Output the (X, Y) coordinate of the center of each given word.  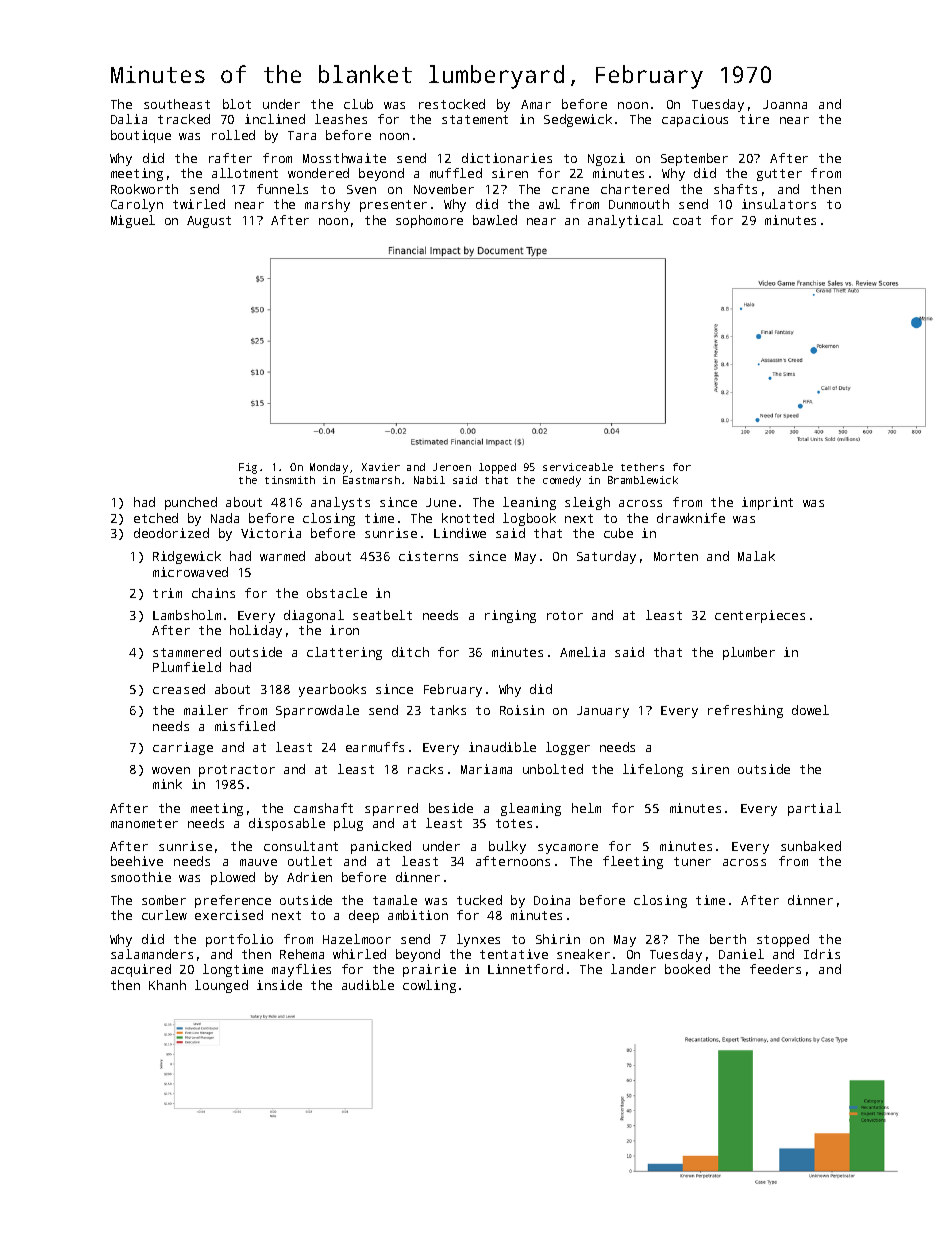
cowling (429, 986)
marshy (327, 205)
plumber (749, 653)
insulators (779, 204)
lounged (221, 986)
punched (191, 503)
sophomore (429, 221)
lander (633, 969)
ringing (510, 616)
